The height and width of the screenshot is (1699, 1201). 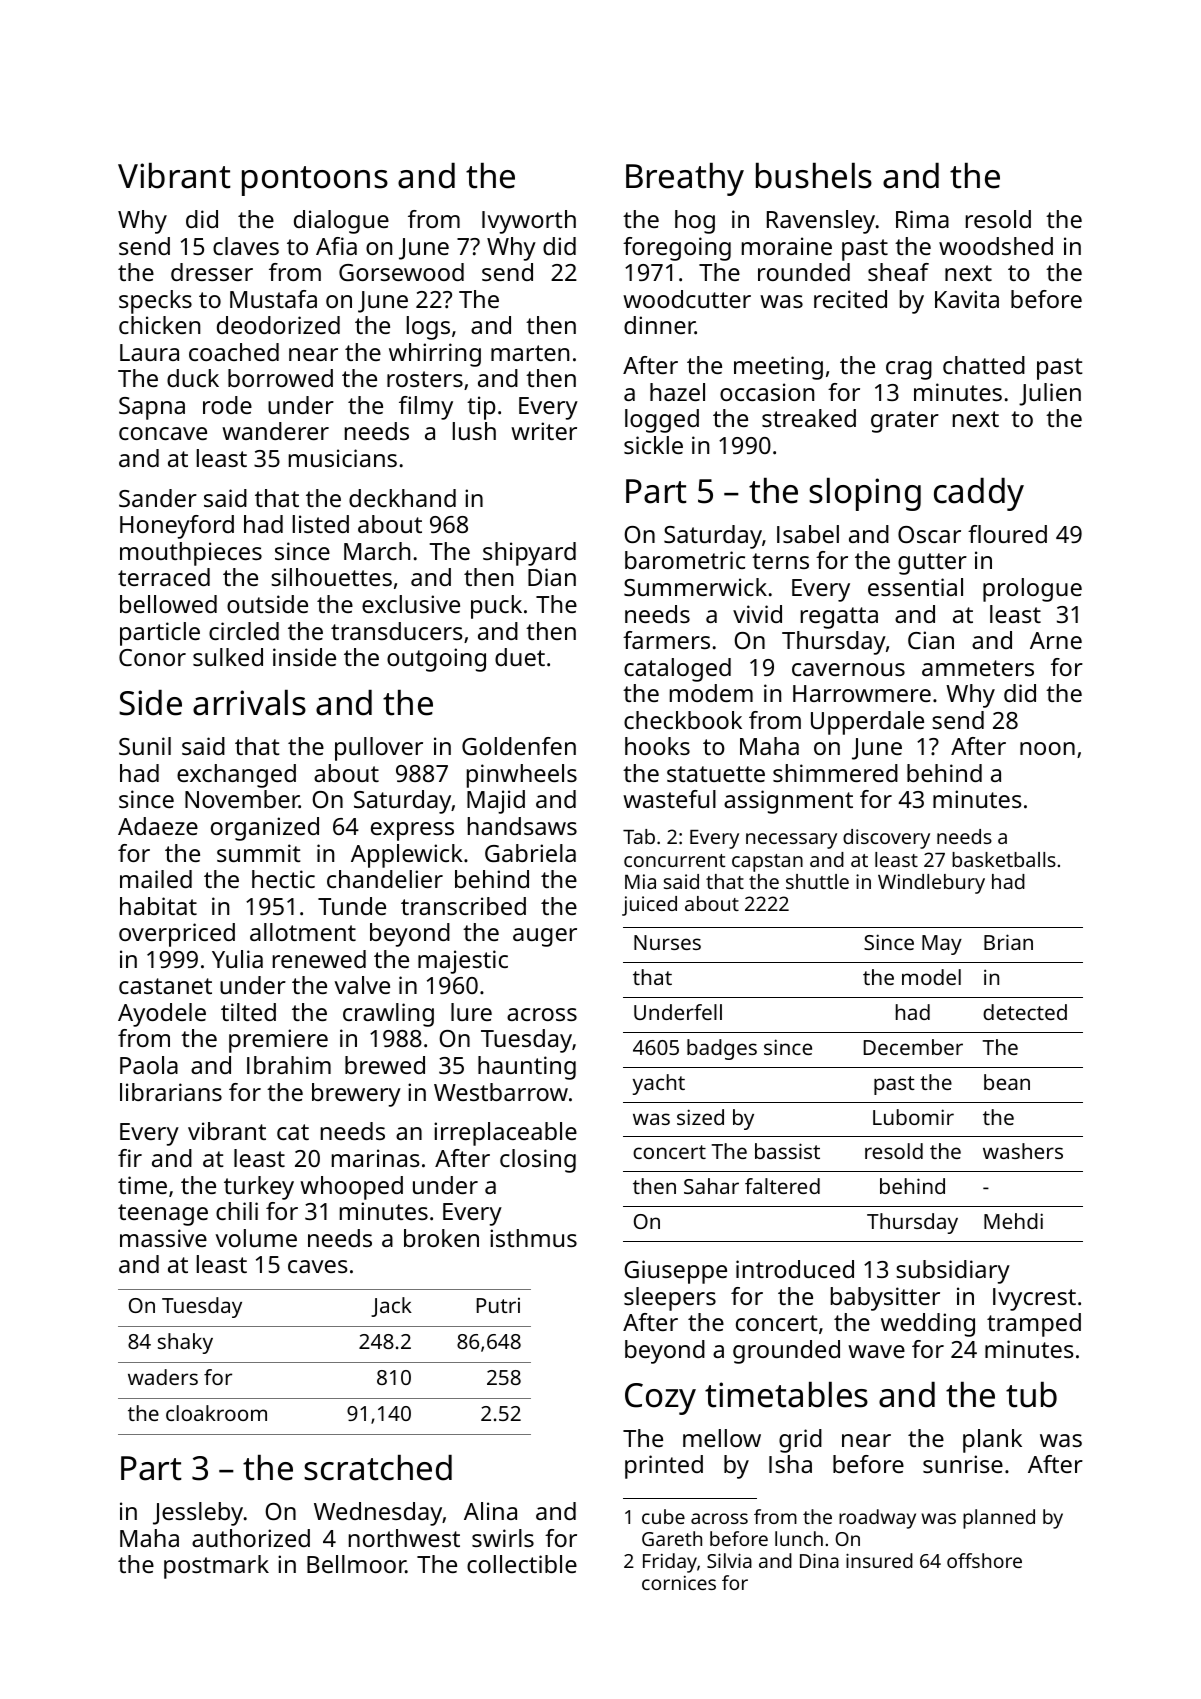 What do you see at coordinates (967, 299) in the screenshot?
I see `Kavita` at bounding box center [967, 299].
